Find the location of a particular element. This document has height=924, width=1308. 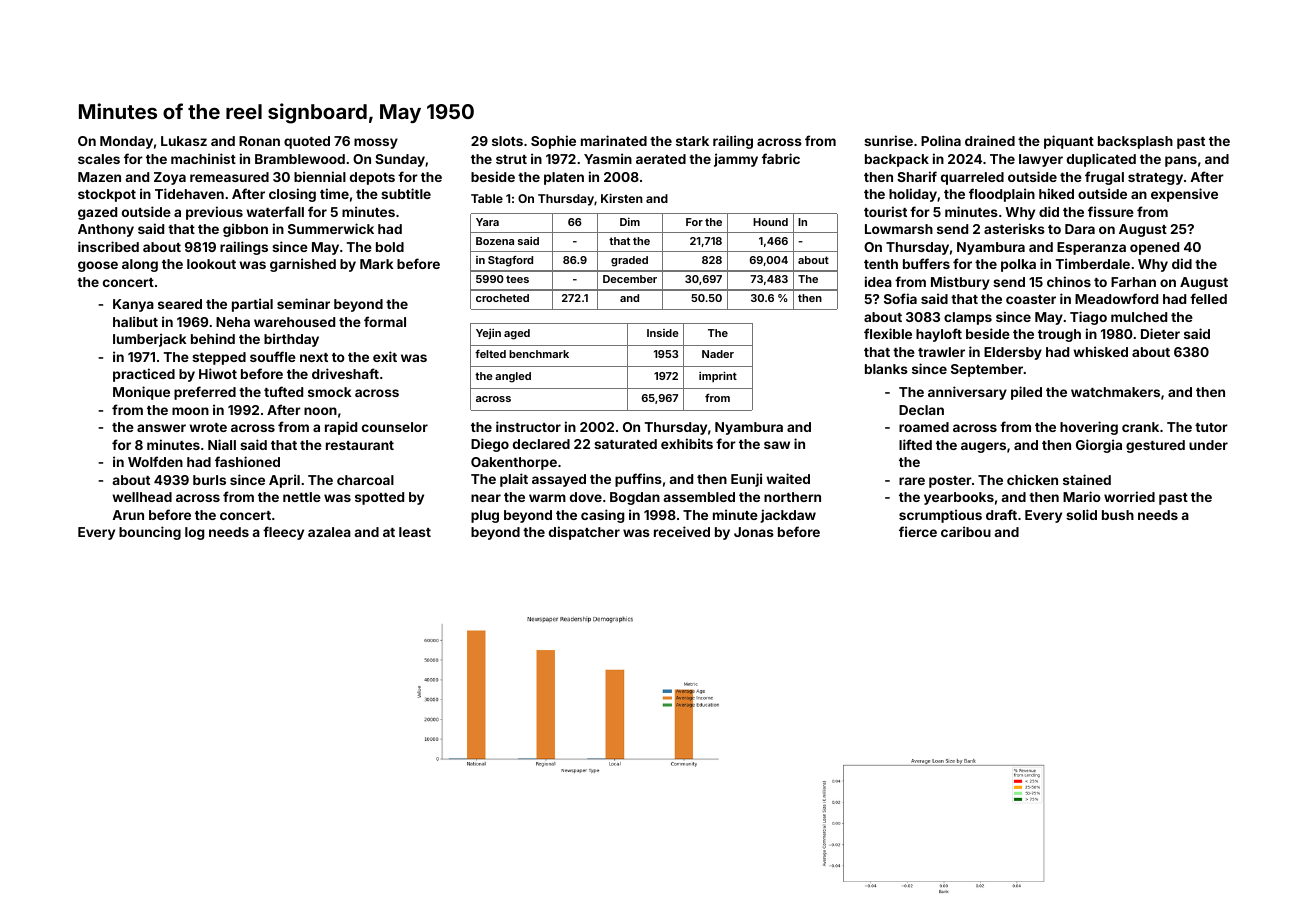

Nader is located at coordinates (718, 354).
